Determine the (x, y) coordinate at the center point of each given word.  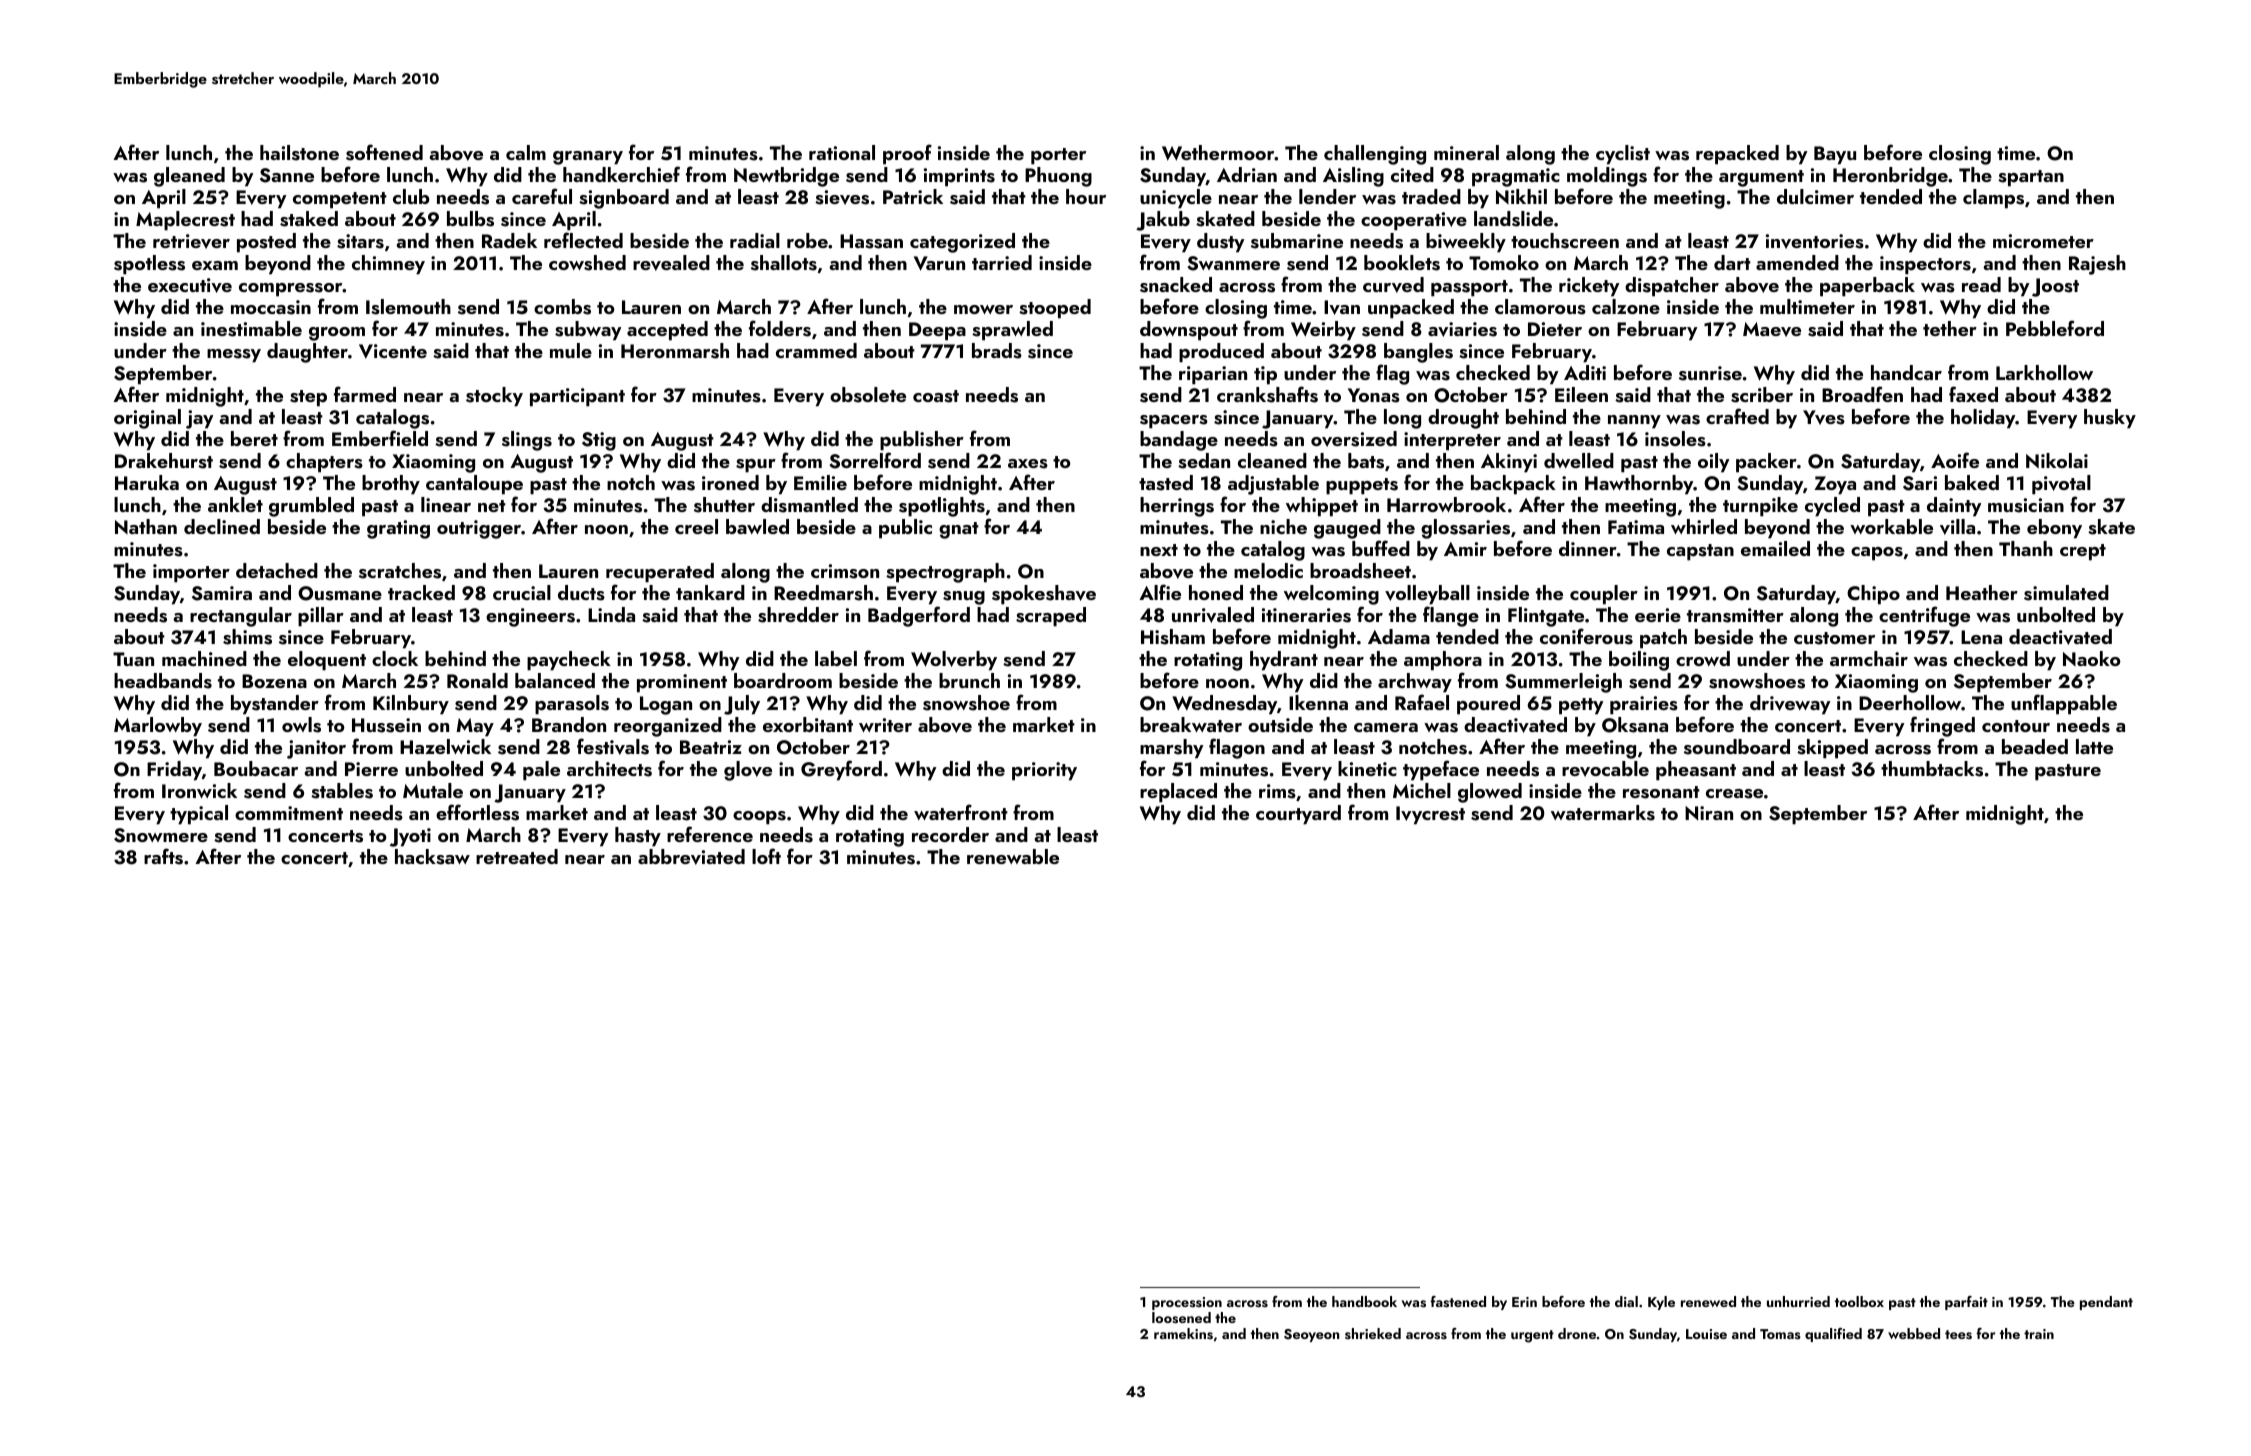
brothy (391, 485)
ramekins (1183, 1334)
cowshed (587, 263)
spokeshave (1044, 595)
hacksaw (432, 857)
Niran (1709, 813)
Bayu (1835, 155)
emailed (1775, 548)
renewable (1013, 856)
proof (907, 154)
